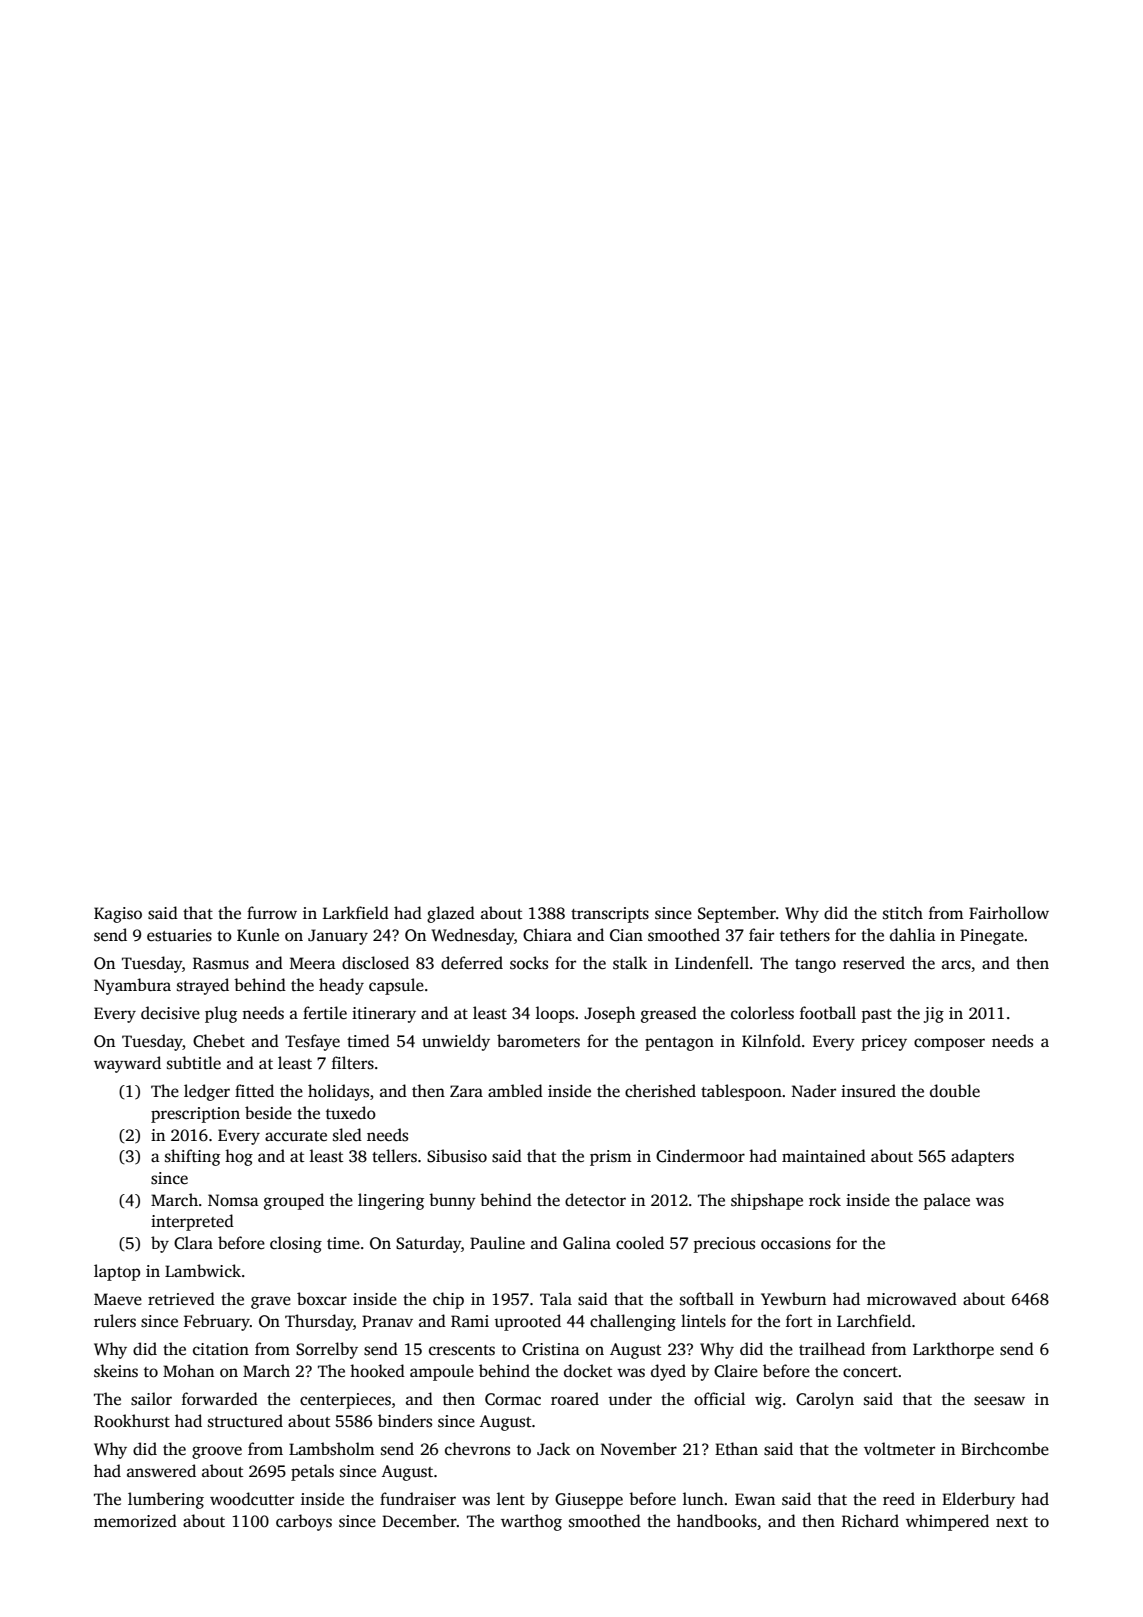 The image size is (1143, 1617). Describe the element at coordinates (724, 1245) in the image. I see `precious` at that location.
